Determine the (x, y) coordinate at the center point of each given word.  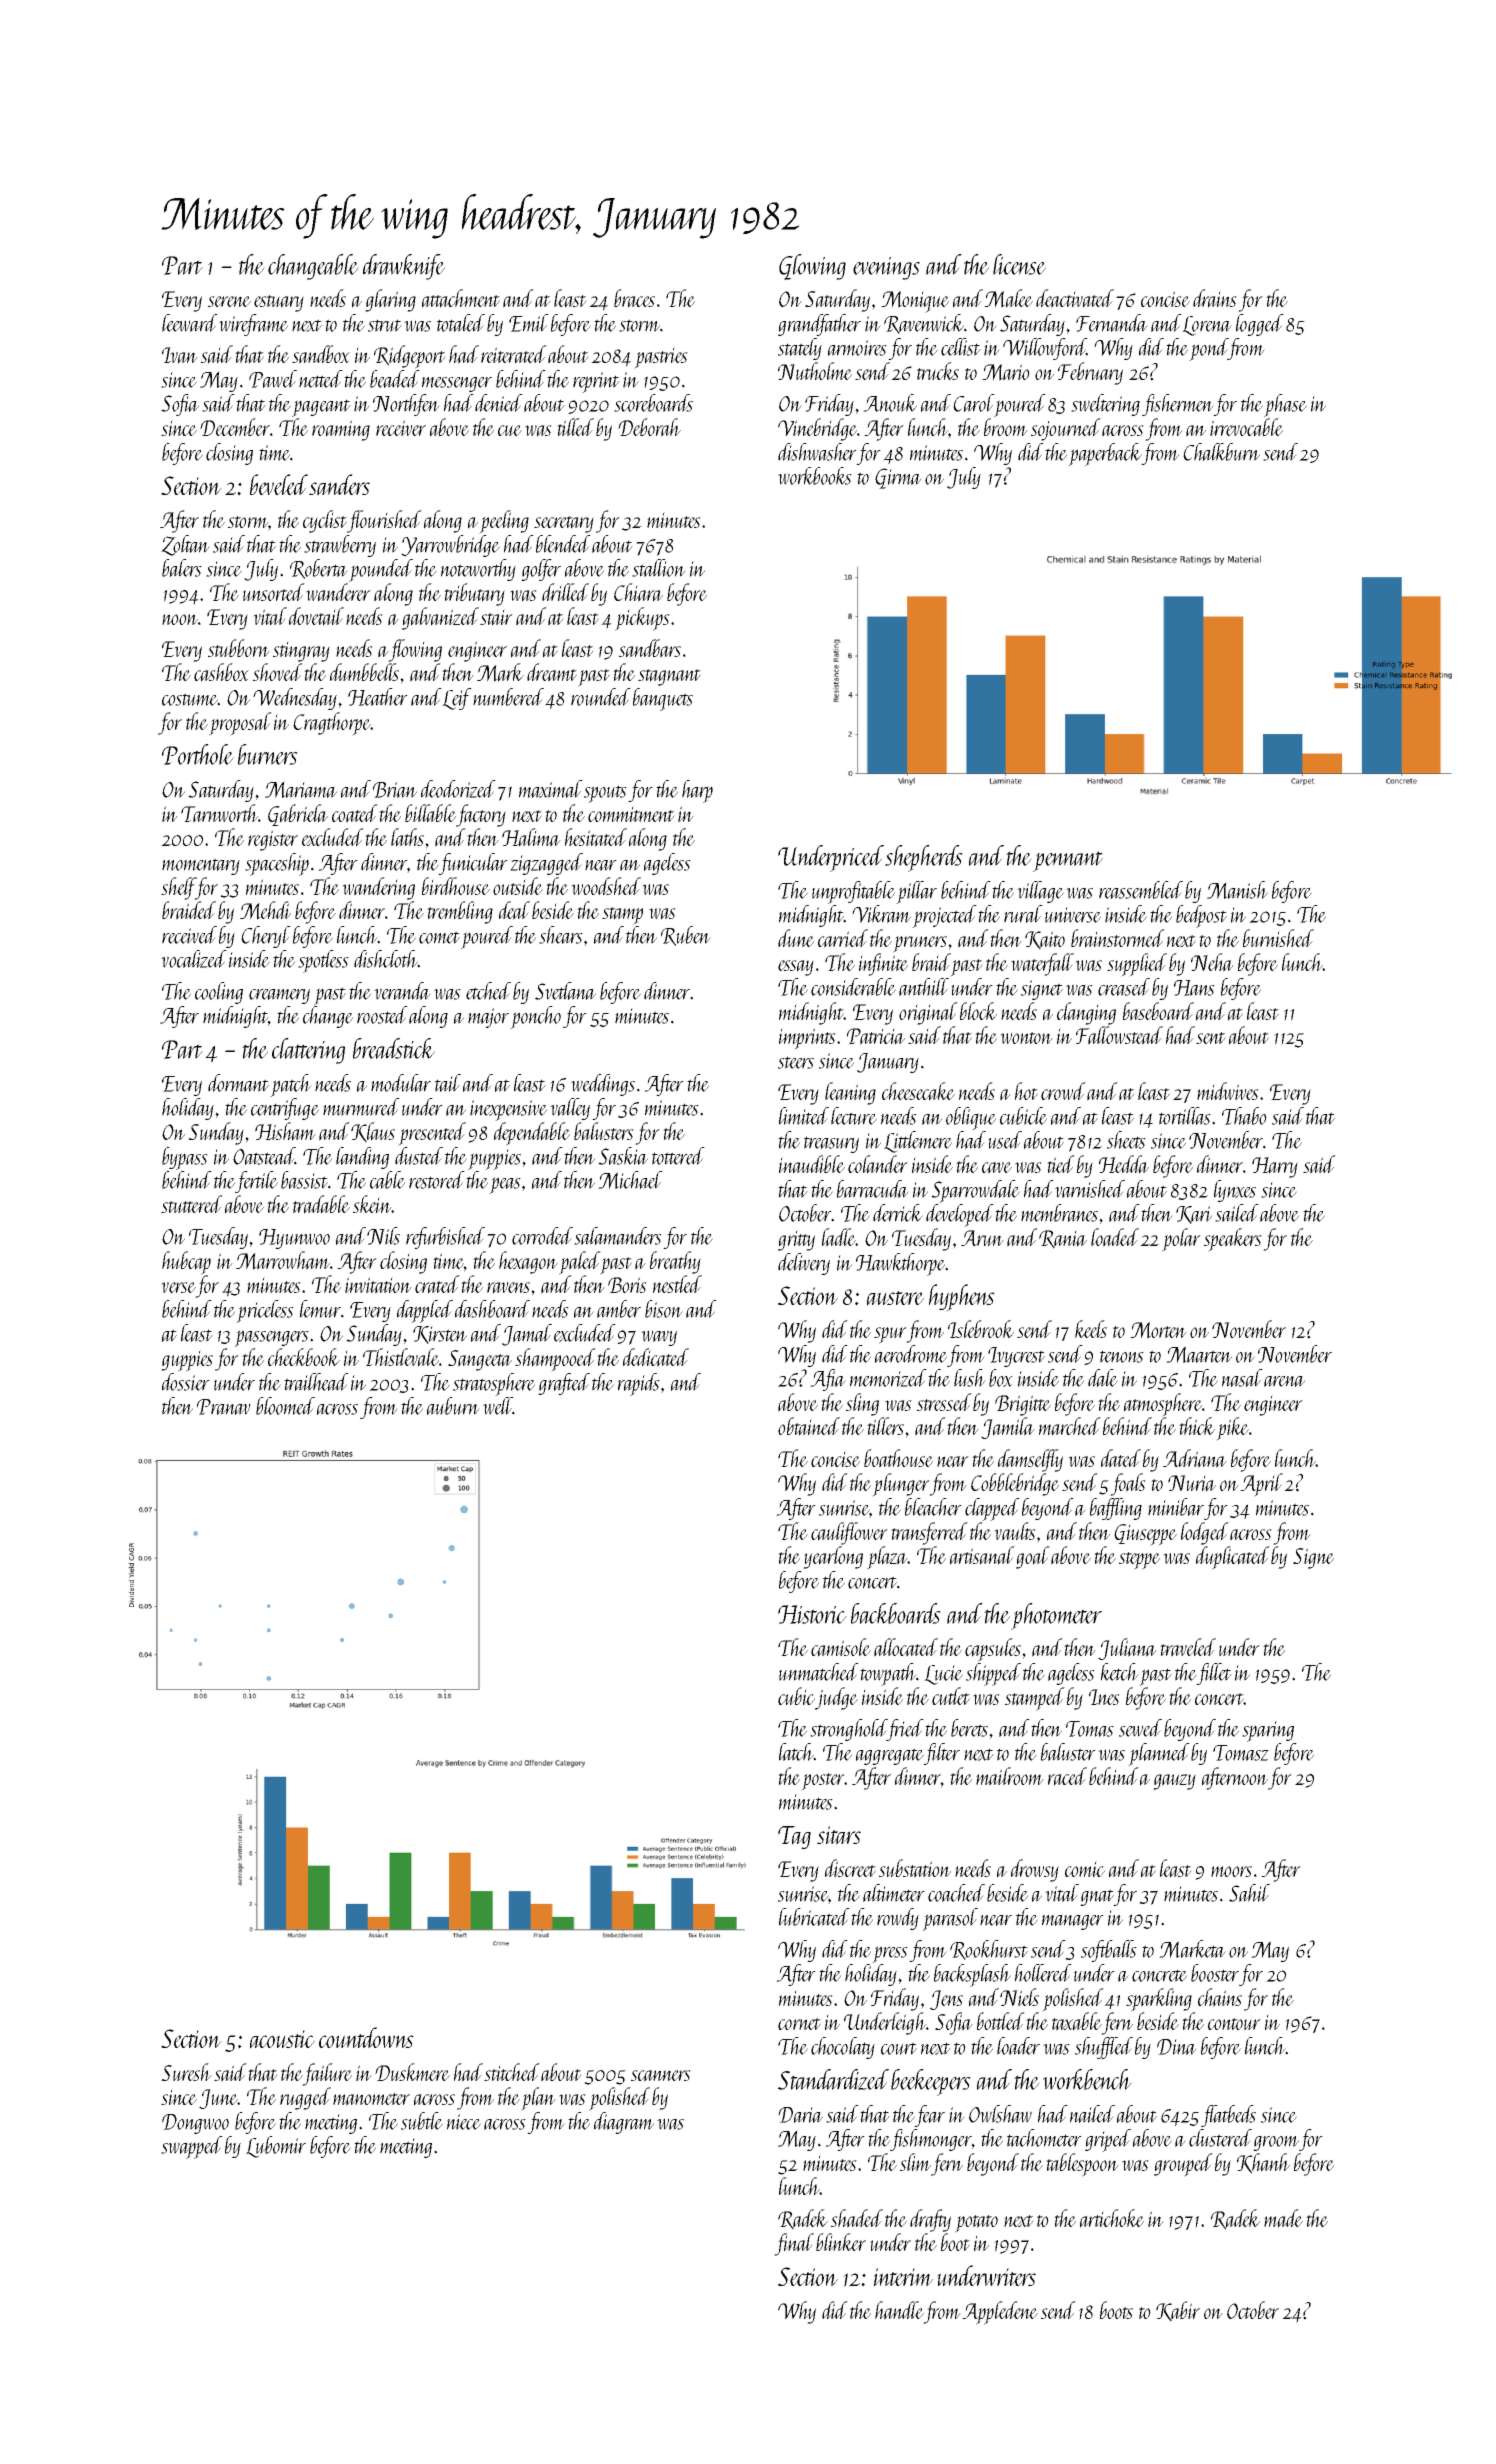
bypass (185, 1158)
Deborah (649, 427)
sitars (839, 1835)
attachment (461, 298)
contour (1234, 2024)
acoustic (282, 2039)
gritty (796, 1240)
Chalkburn (1221, 452)
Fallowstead (1119, 1035)
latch (796, 1752)
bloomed (285, 1406)
